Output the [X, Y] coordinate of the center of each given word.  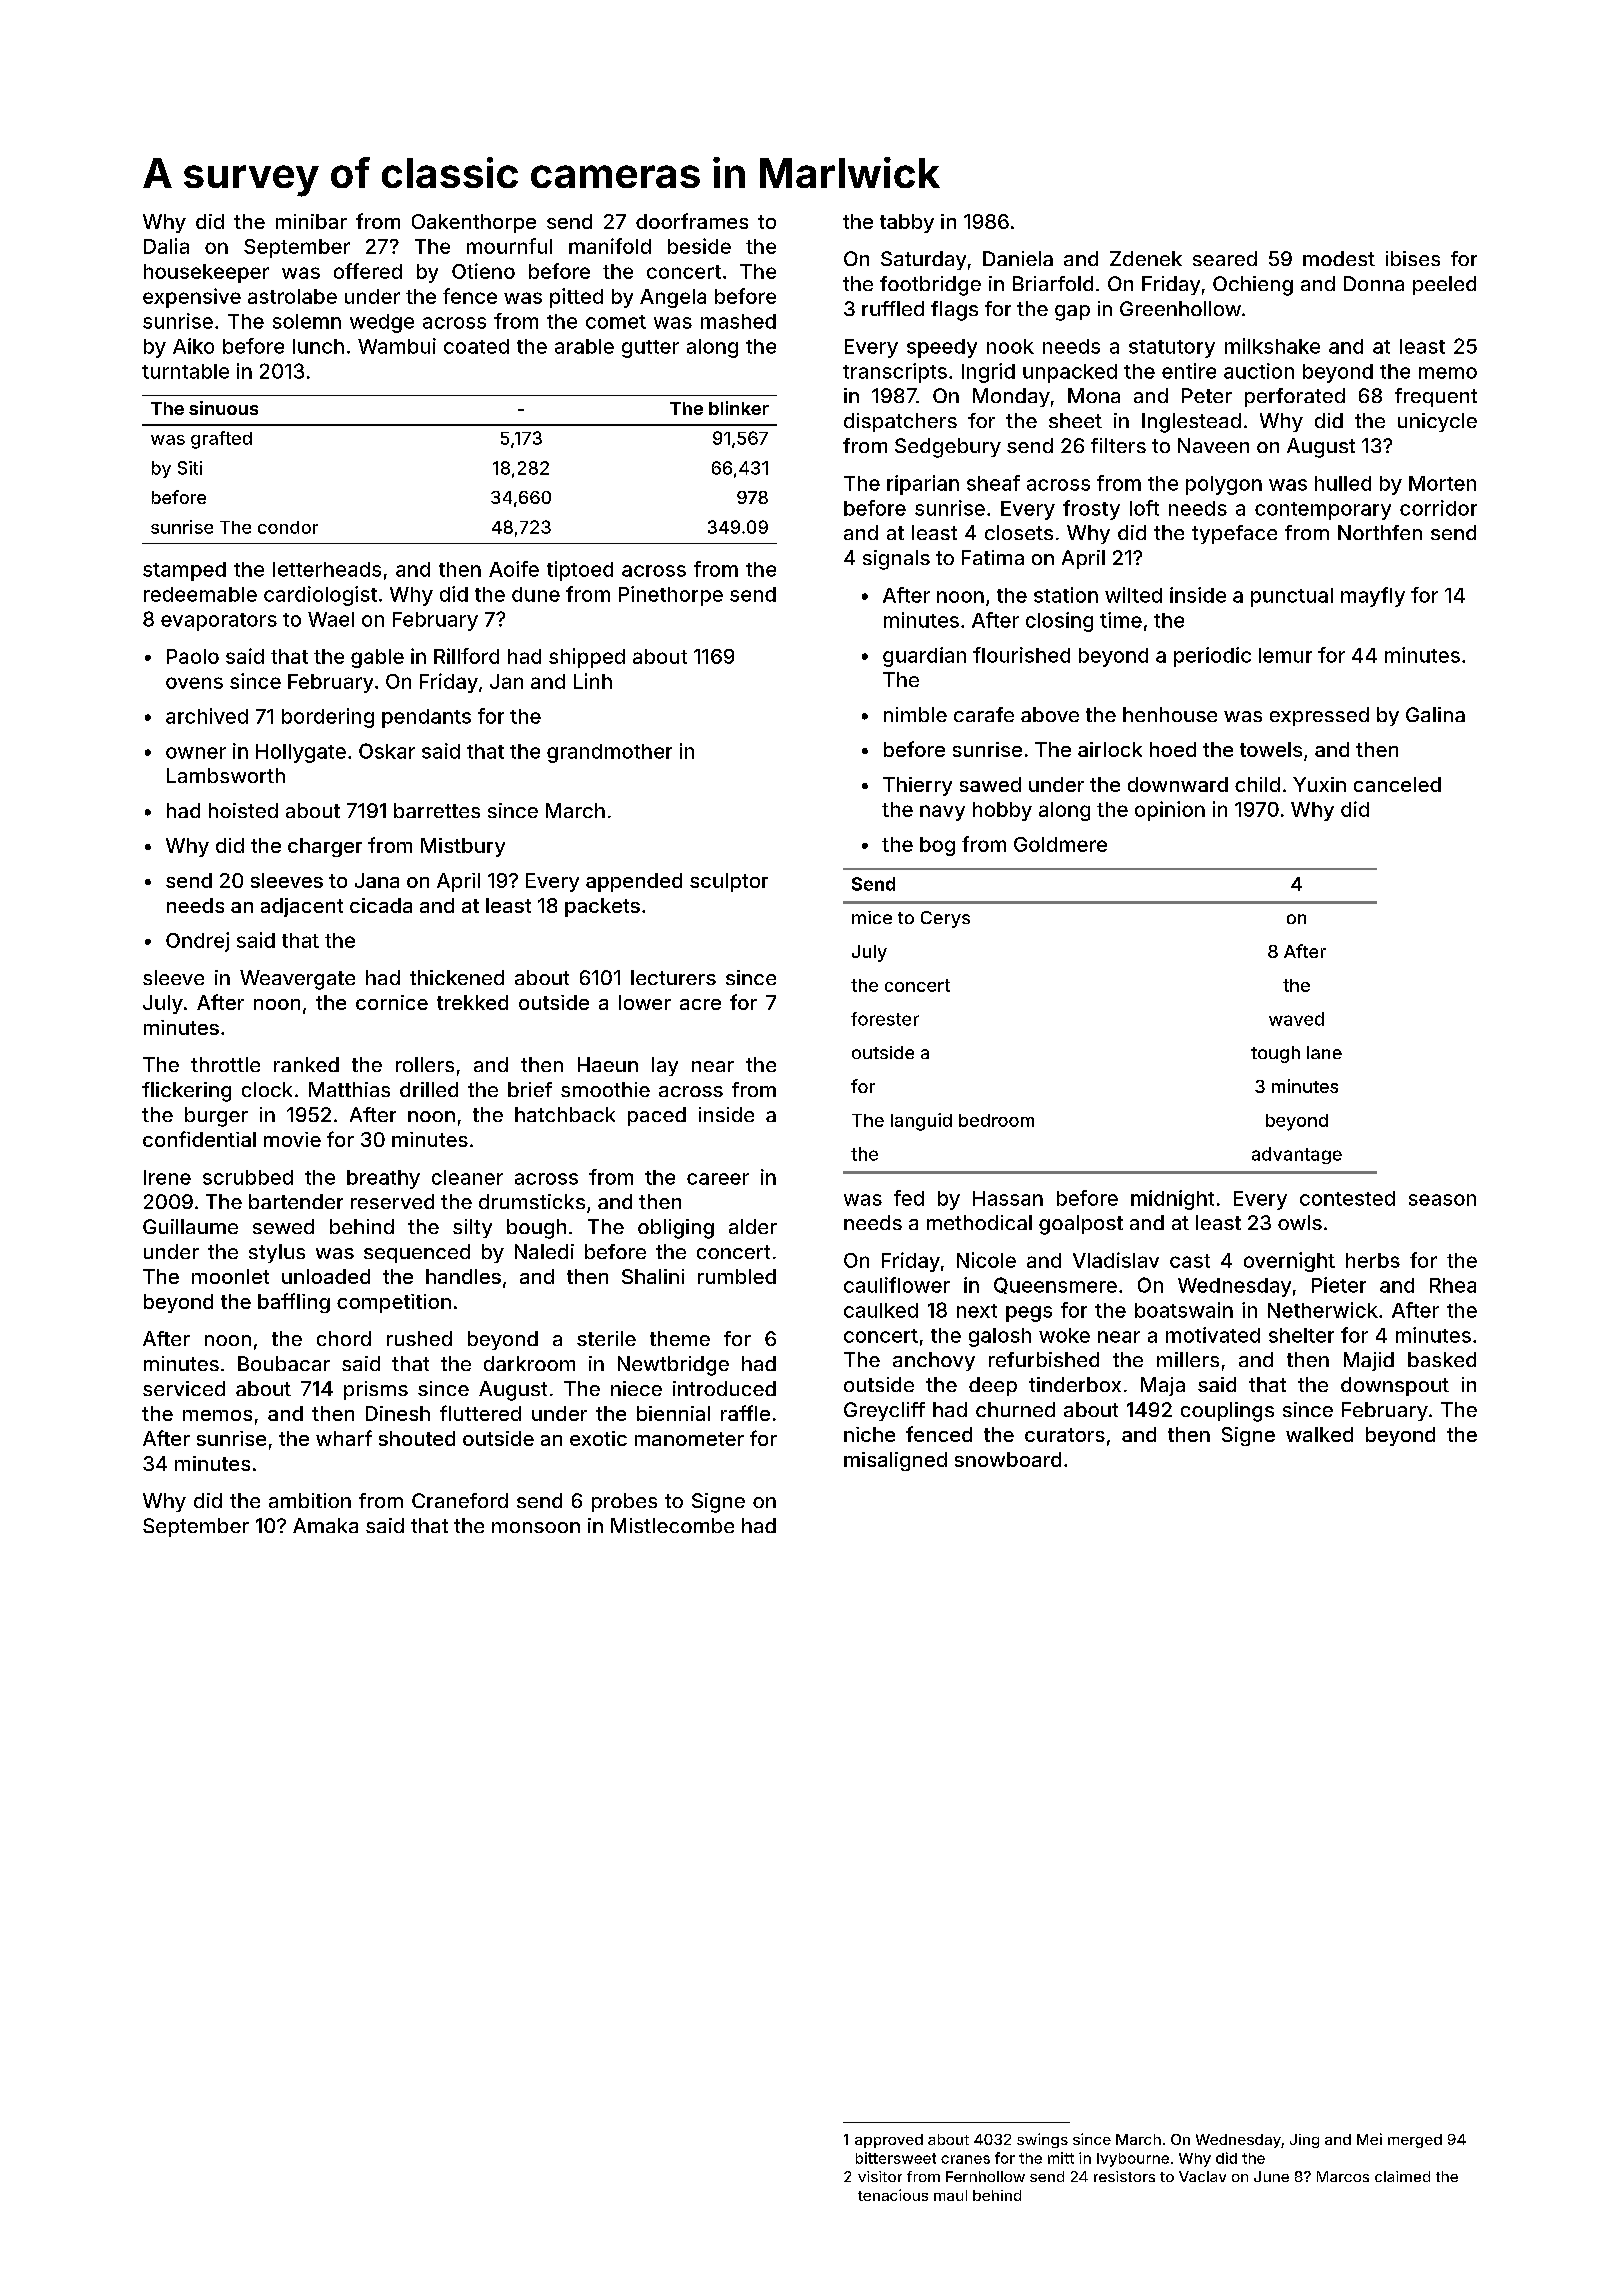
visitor [880, 2176]
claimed [1402, 2176]
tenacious [893, 2195]
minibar [311, 221]
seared [1225, 258]
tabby [907, 223]
